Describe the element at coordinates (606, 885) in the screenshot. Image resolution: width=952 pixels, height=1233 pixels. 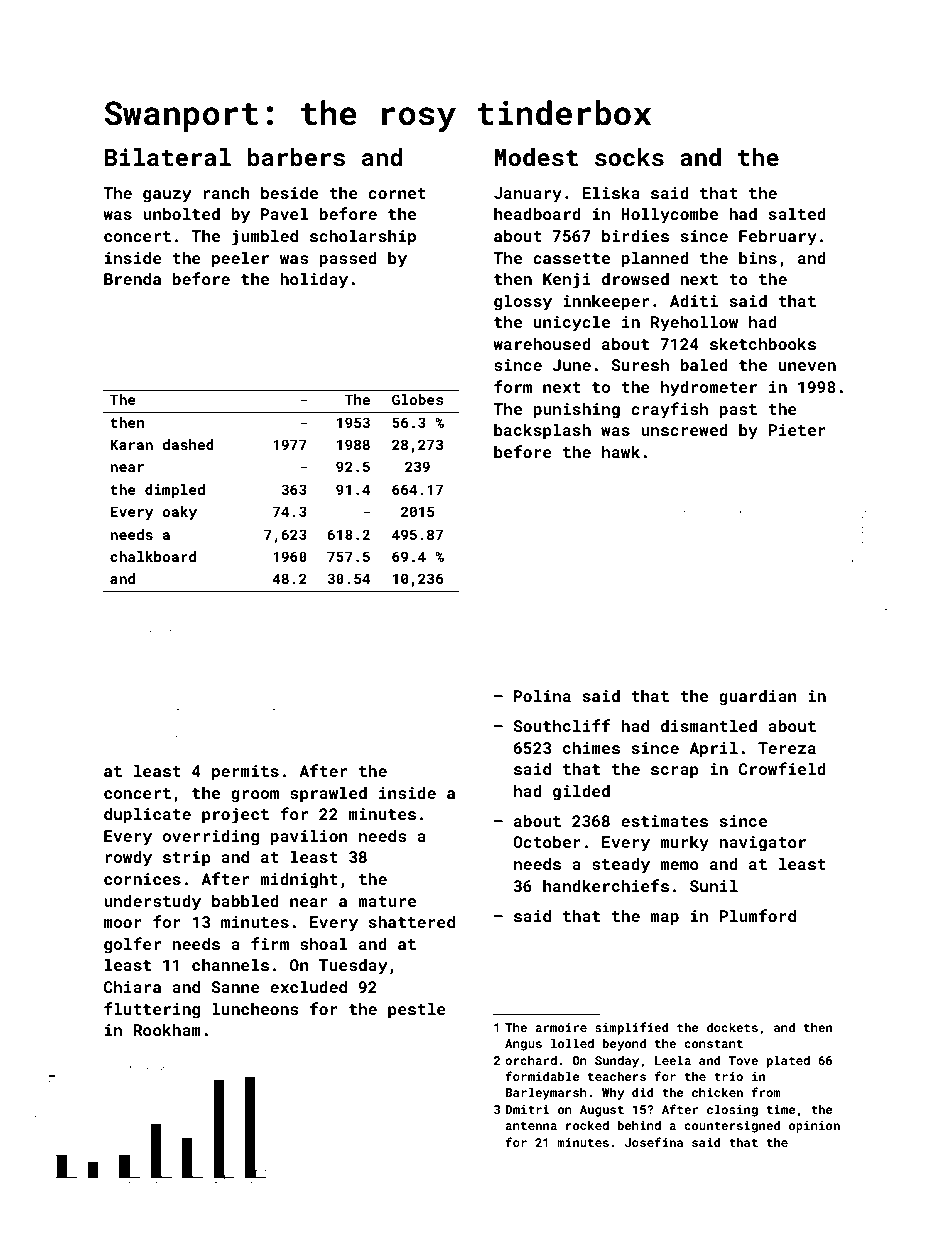
I see `handkerchiefs` at that location.
